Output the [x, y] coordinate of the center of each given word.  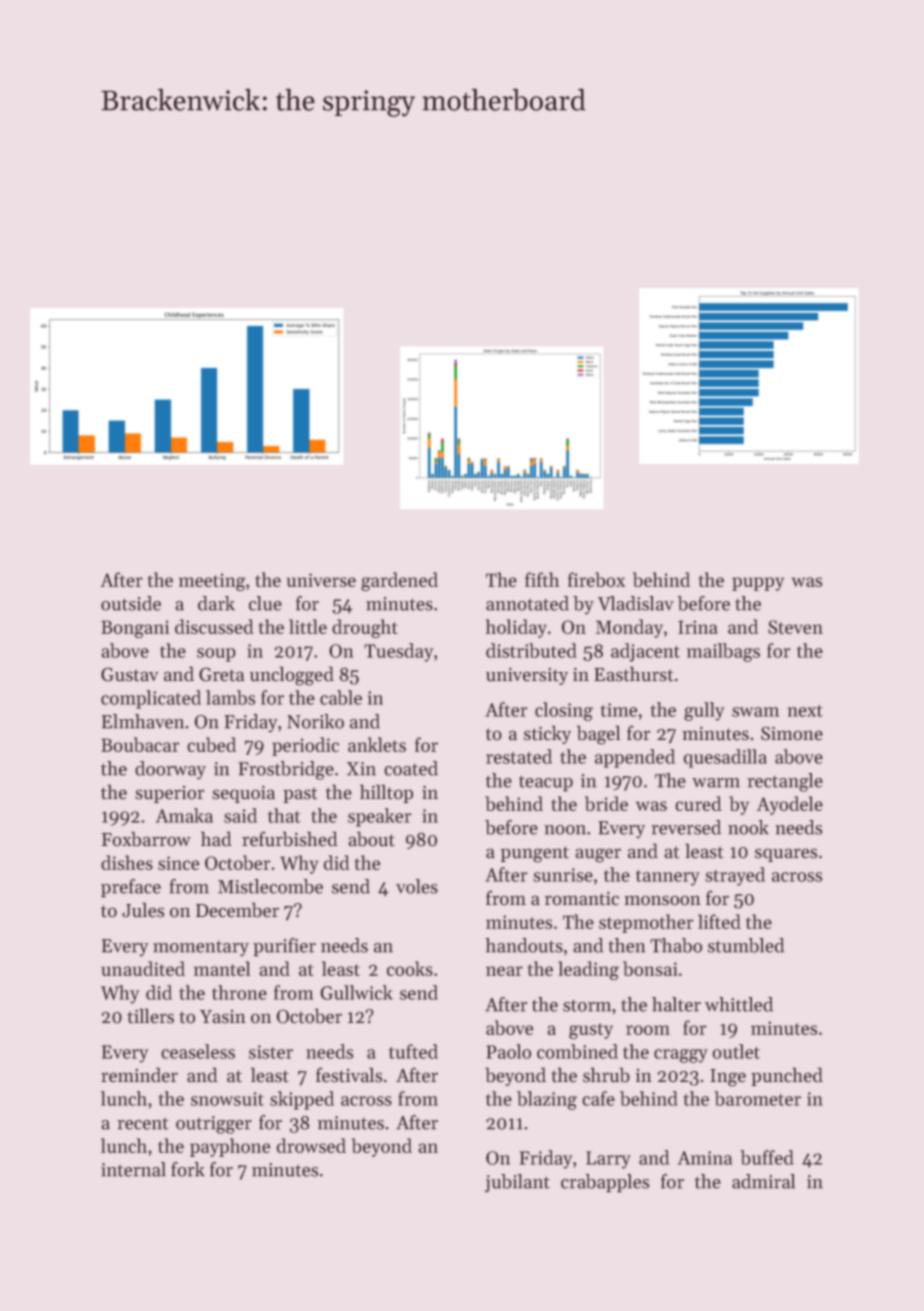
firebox [596, 579]
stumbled [746, 945]
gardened [399, 581]
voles [417, 886]
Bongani [135, 629]
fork [188, 1169]
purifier [284, 947]
